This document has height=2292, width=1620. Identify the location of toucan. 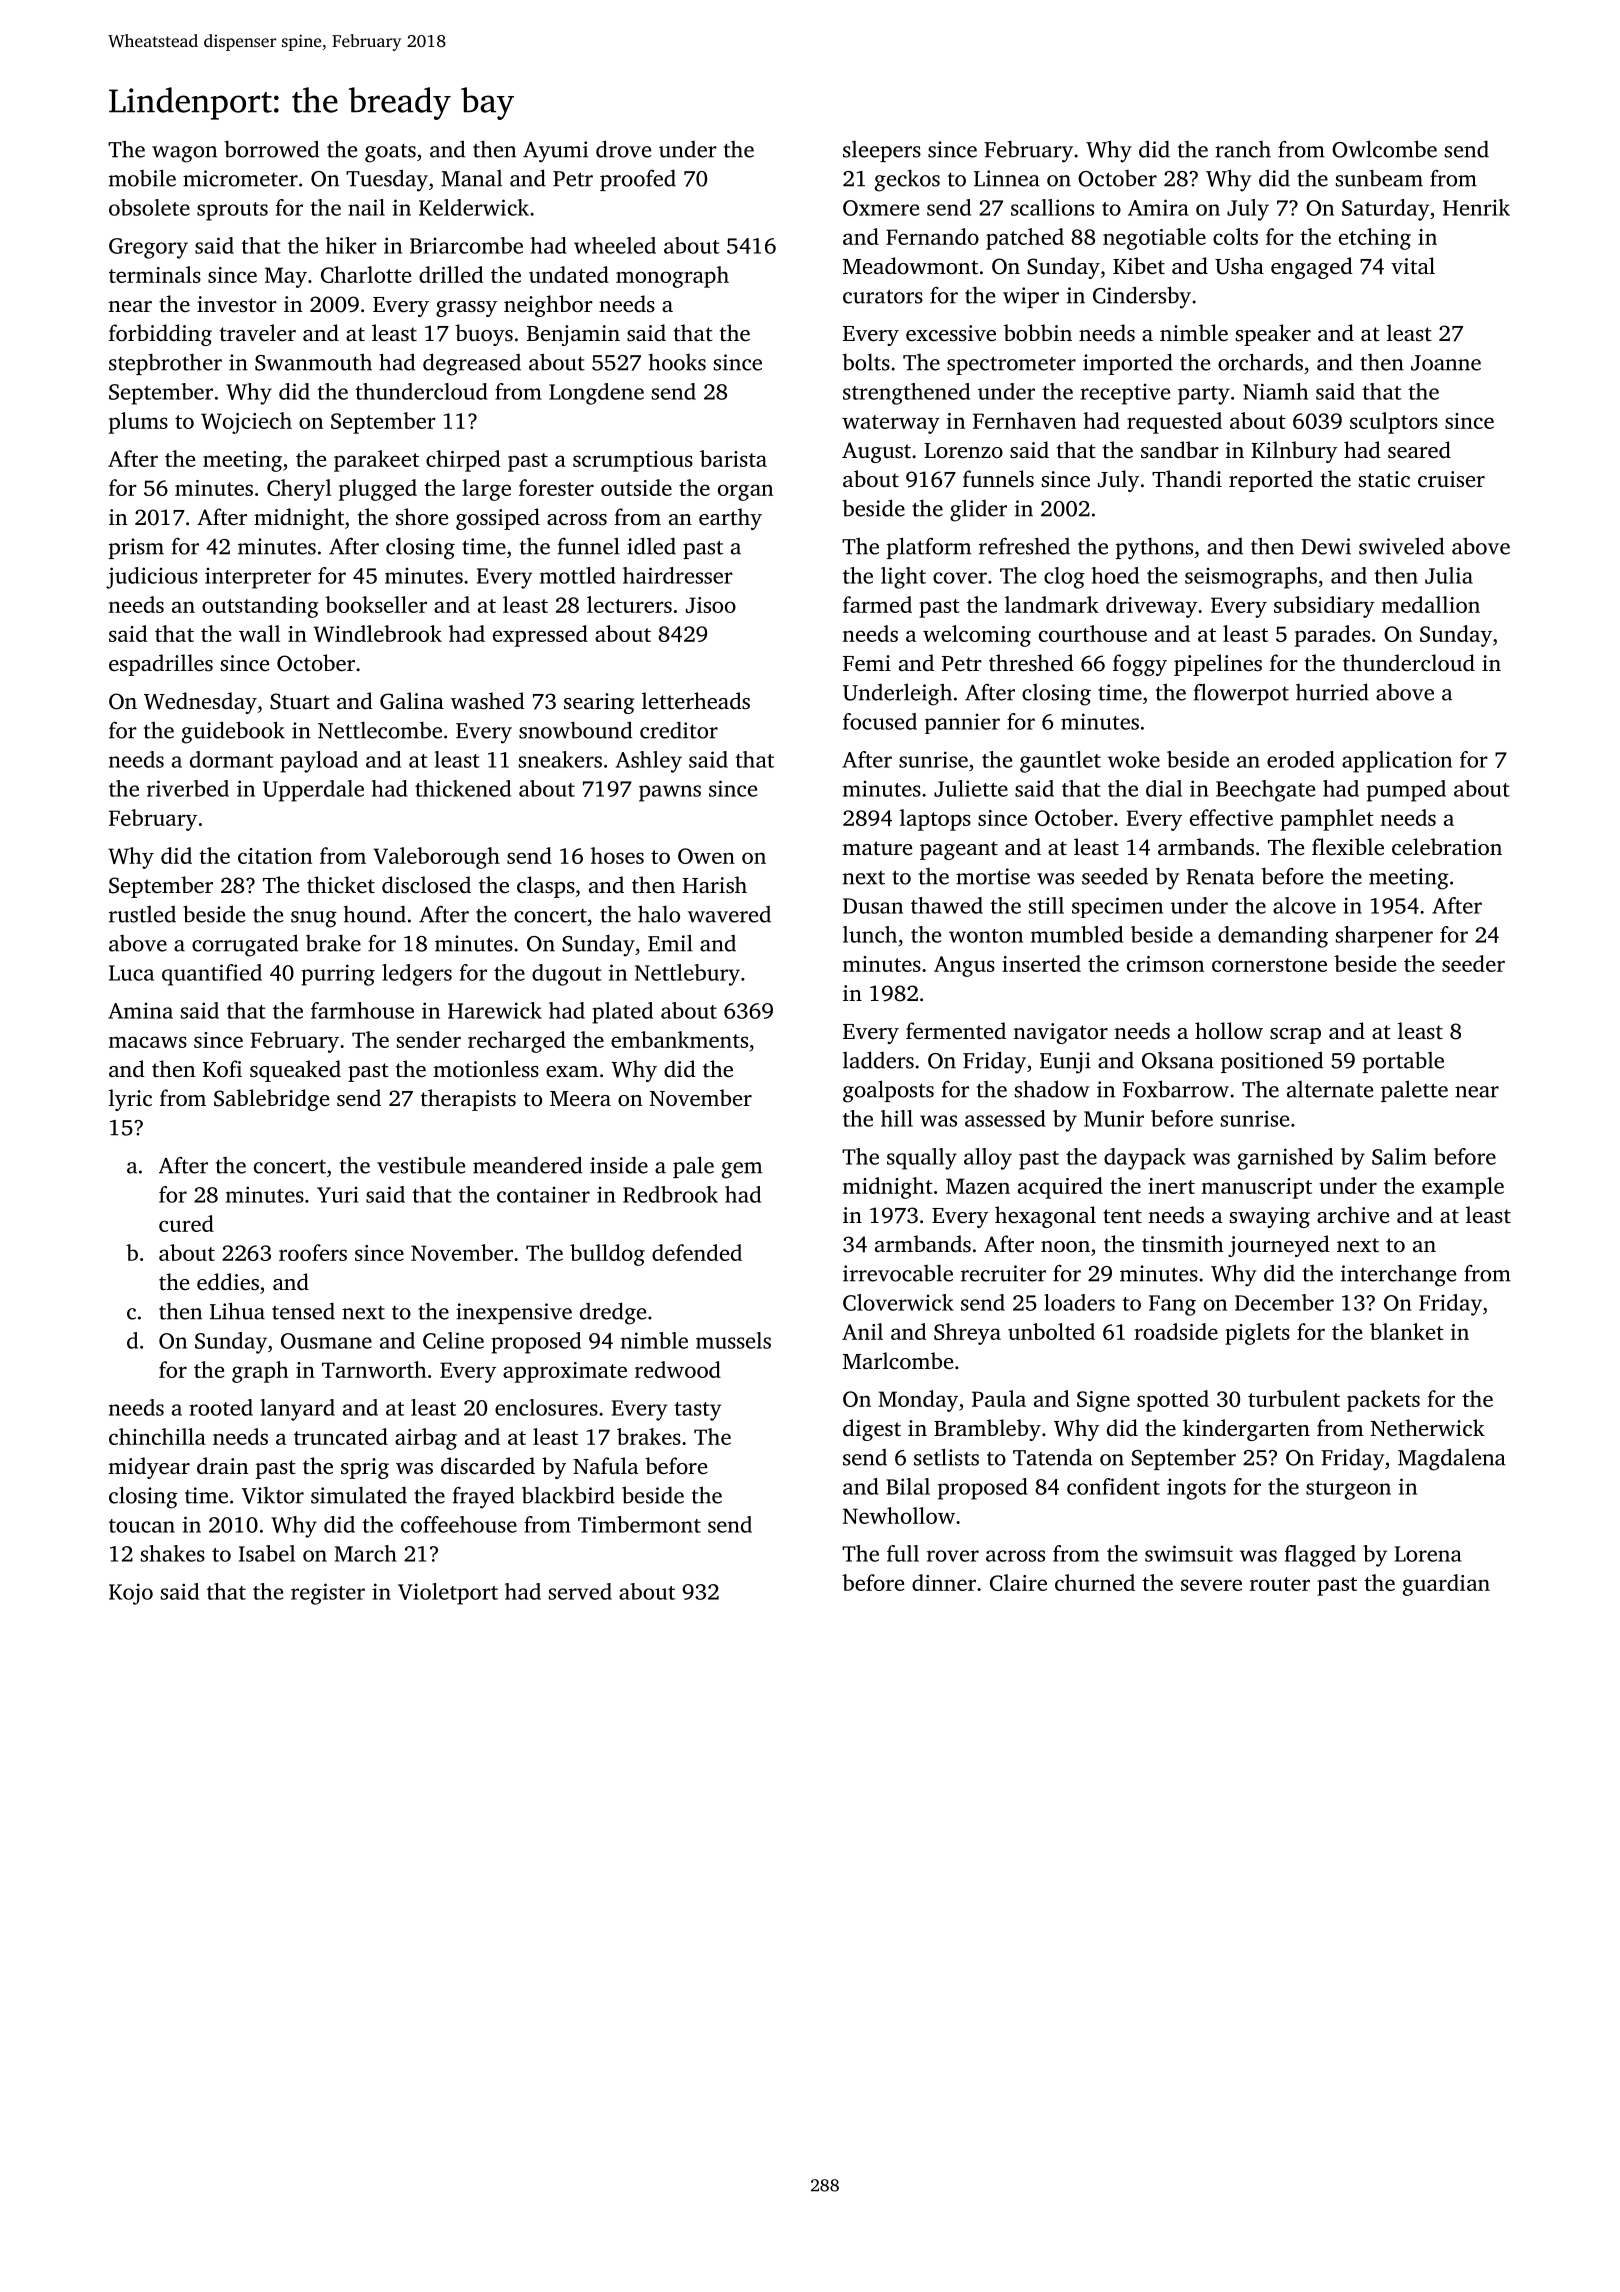
(142, 1526).
